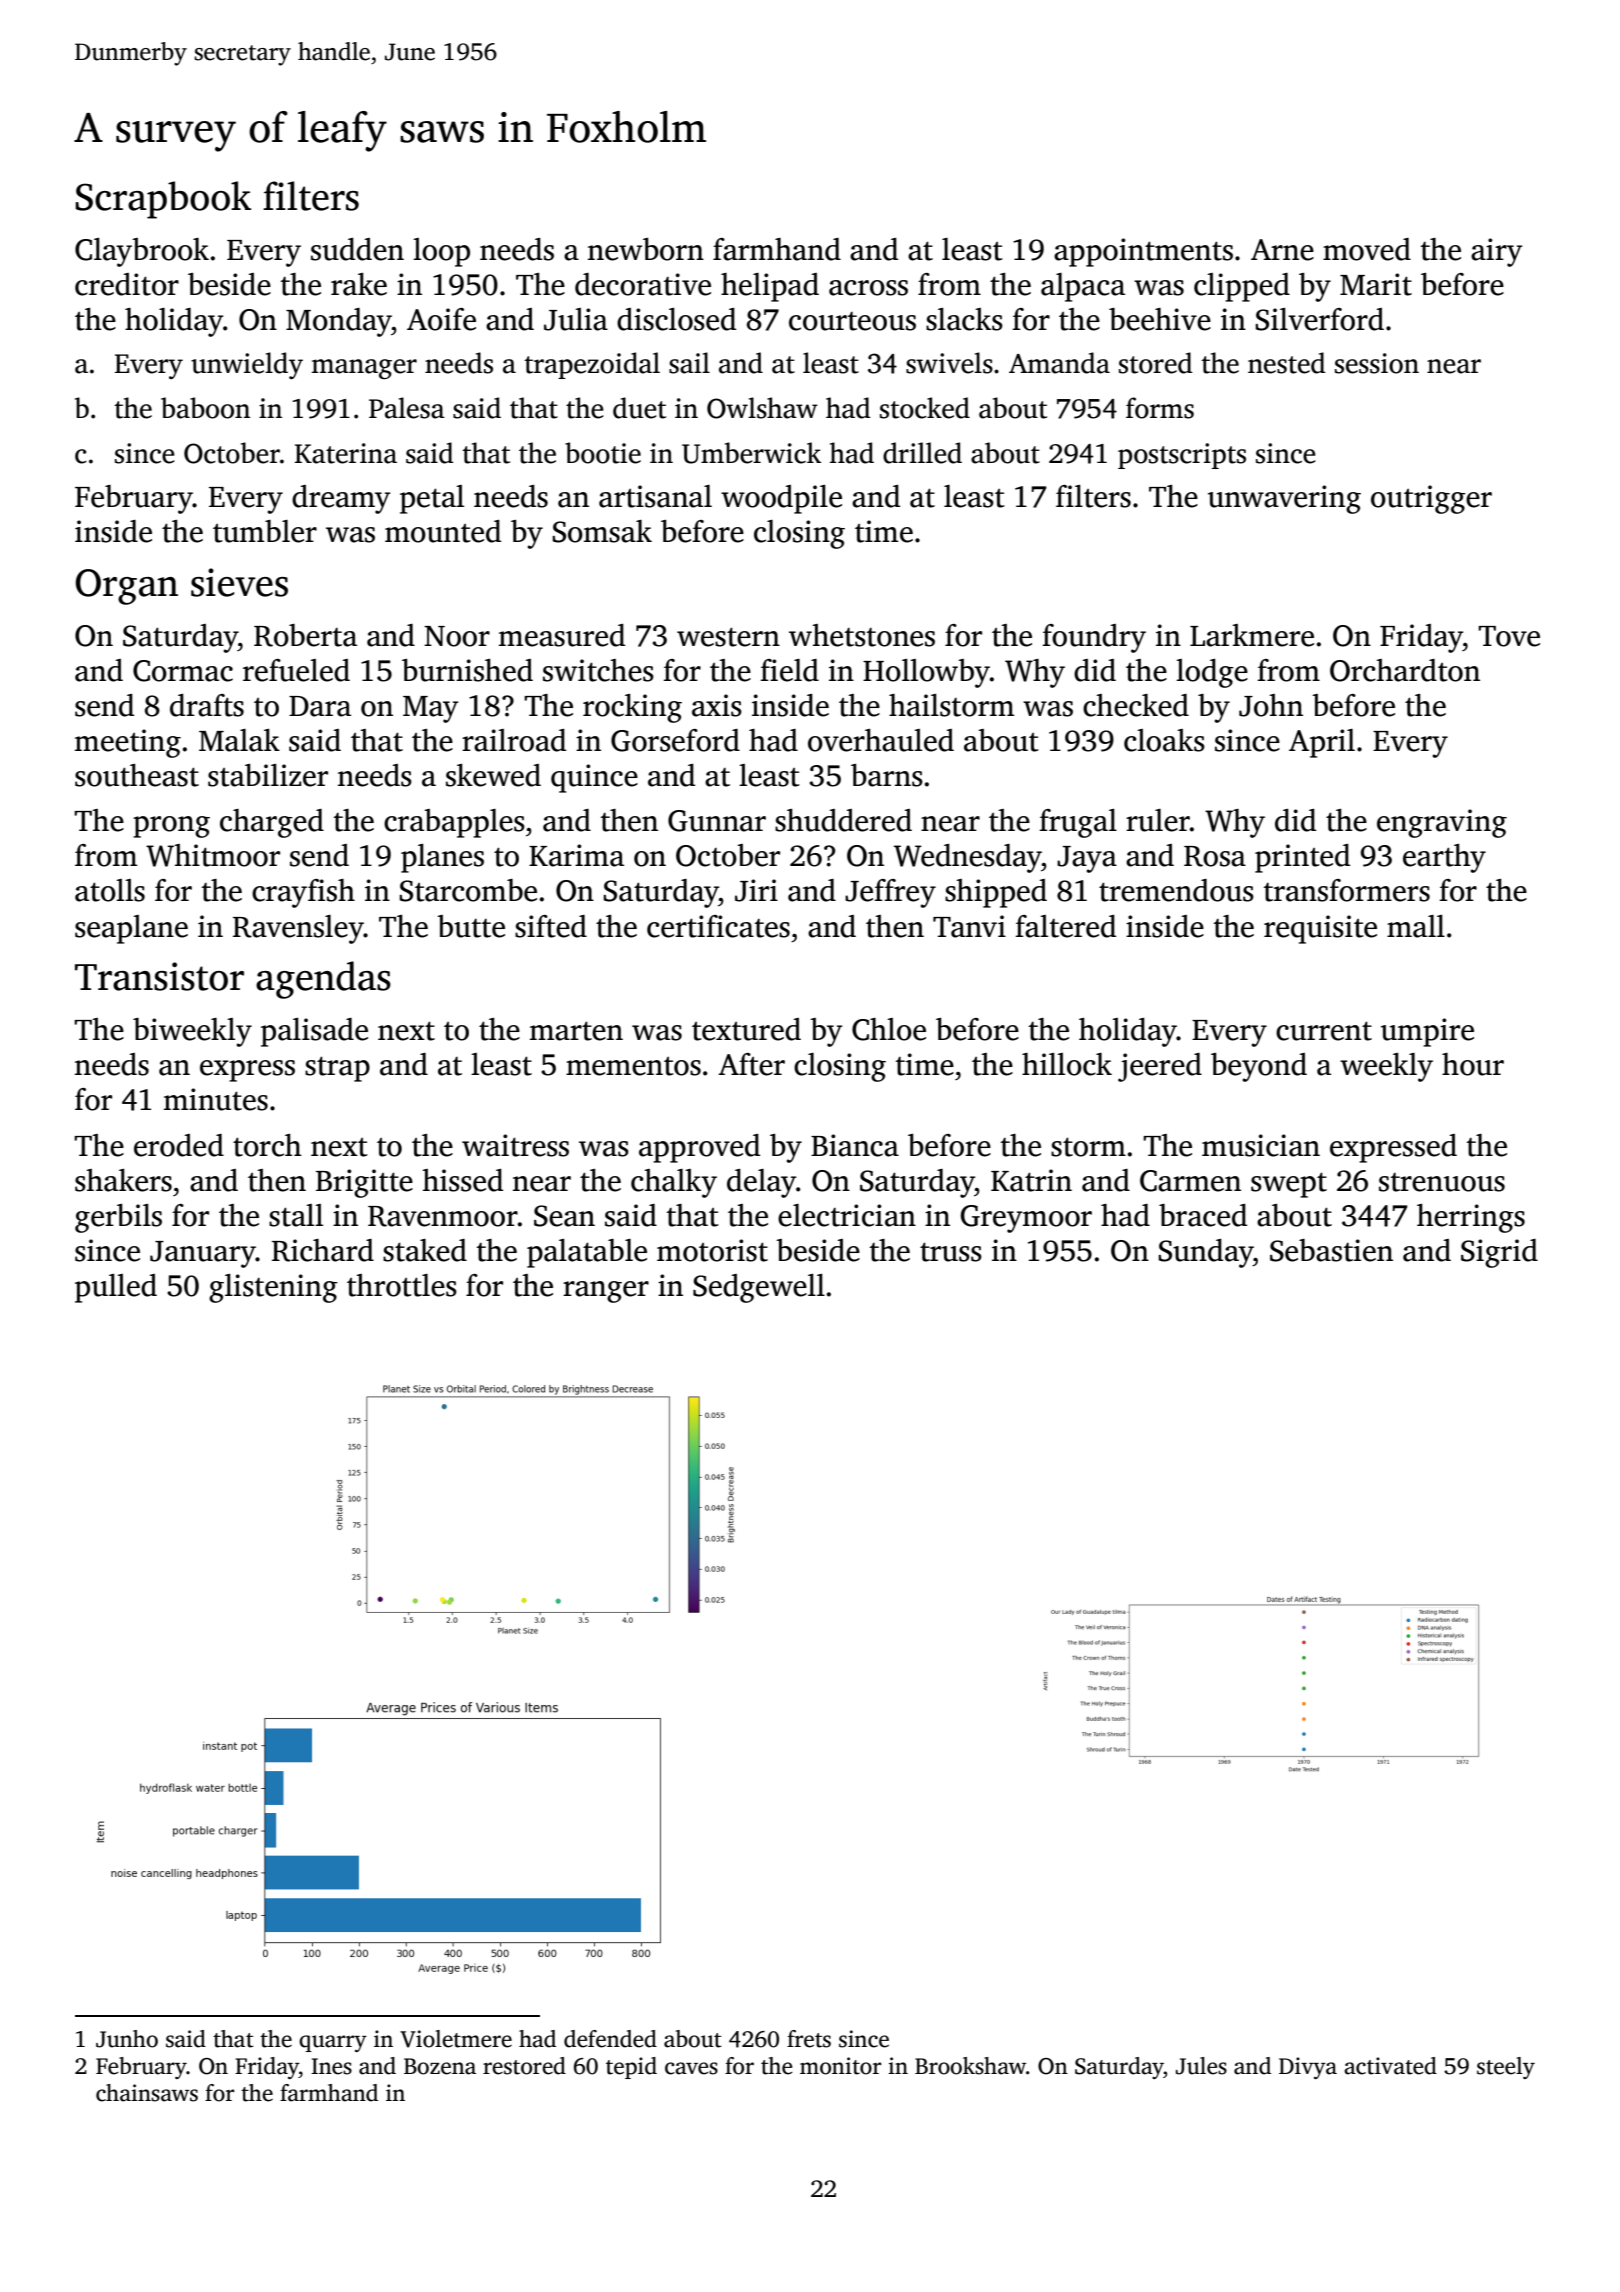  What do you see at coordinates (331, 2066) in the document?
I see `Ines` at bounding box center [331, 2066].
